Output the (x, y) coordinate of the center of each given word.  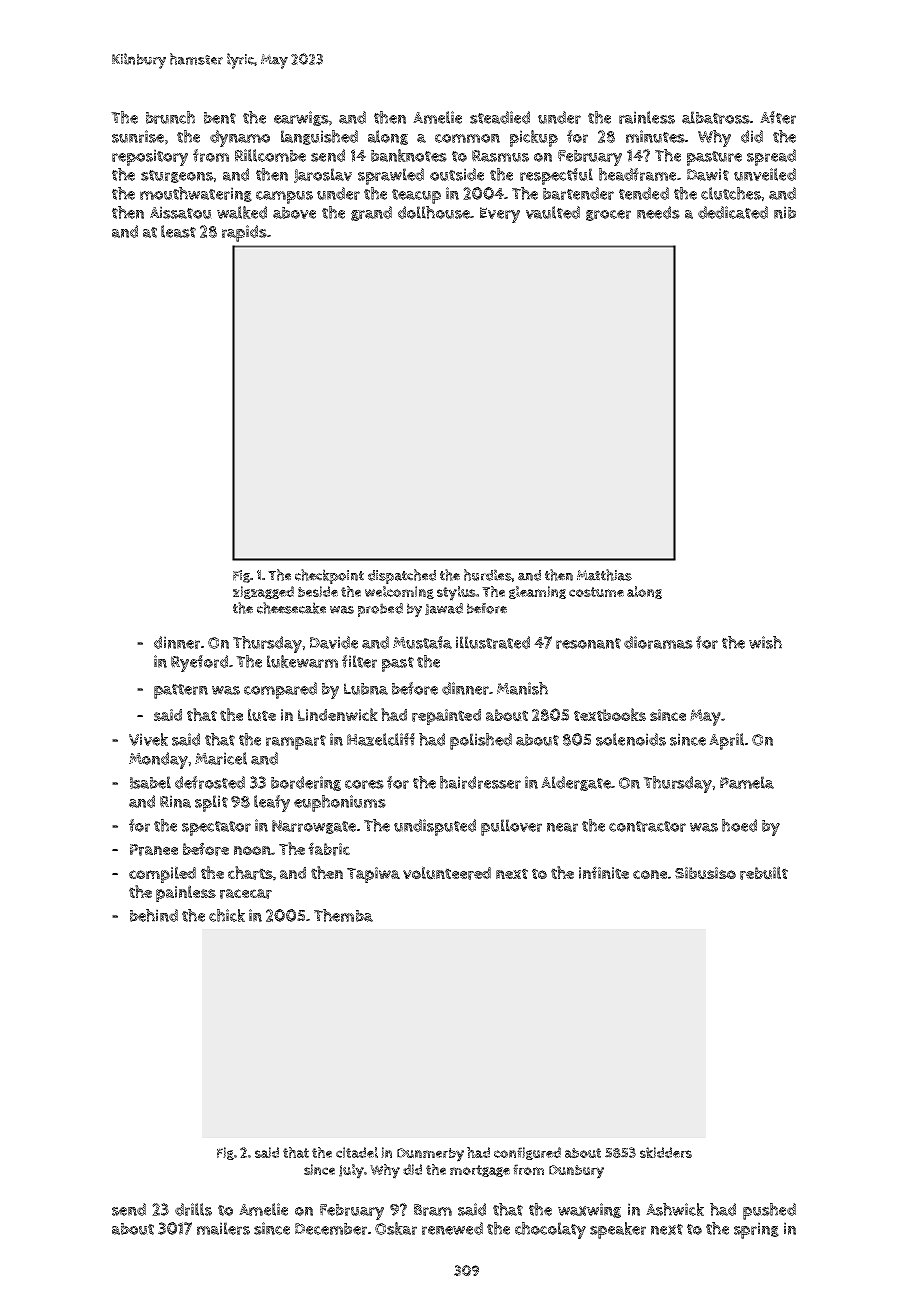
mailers (223, 1228)
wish (765, 642)
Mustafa (422, 642)
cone (650, 874)
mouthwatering (196, 194)
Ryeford (199, 663)
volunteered (447, 873)
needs (658, 212)
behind (154, 915)
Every (500, 215)
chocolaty (550, 1230)
